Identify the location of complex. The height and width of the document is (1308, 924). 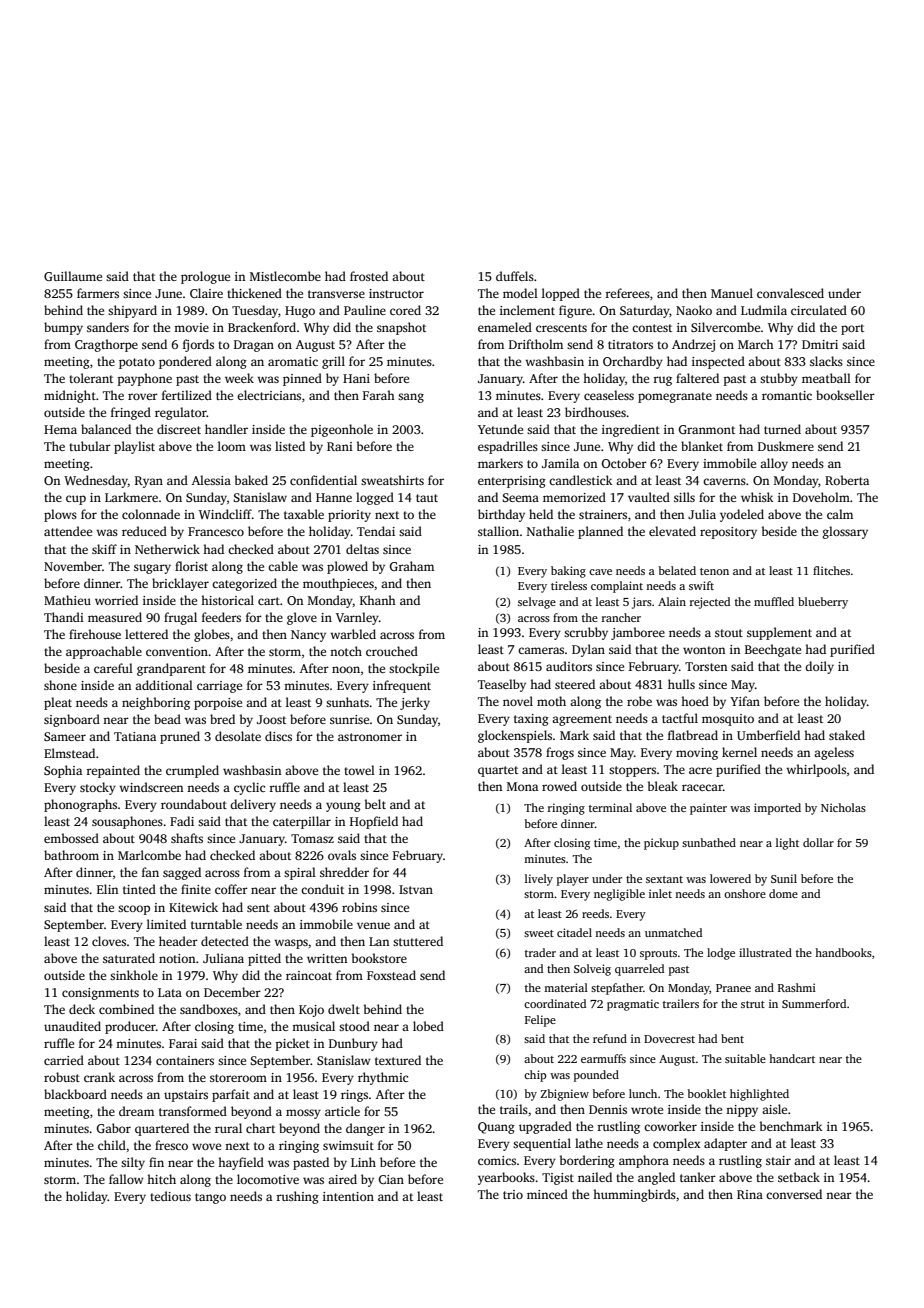
(677, 1144).
